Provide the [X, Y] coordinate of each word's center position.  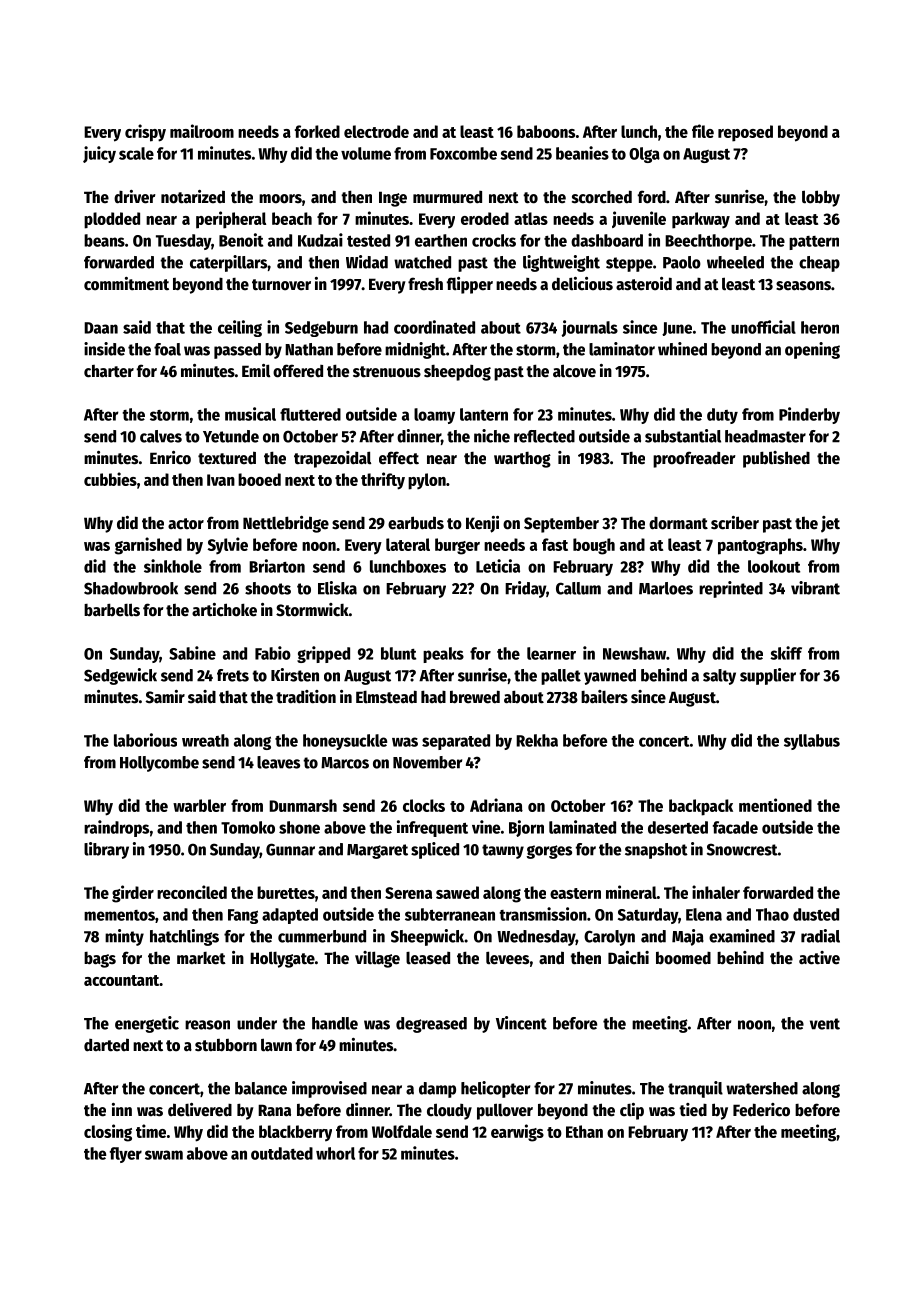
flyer [126, 1155]
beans [104, 240]
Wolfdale [402, 1131]
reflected [544, 436]
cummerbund [322, 936]
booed [259, 479]
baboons [546, 131]
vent [825, 1024]
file [703, 131]
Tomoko [248, 827]
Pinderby [809, 415]
